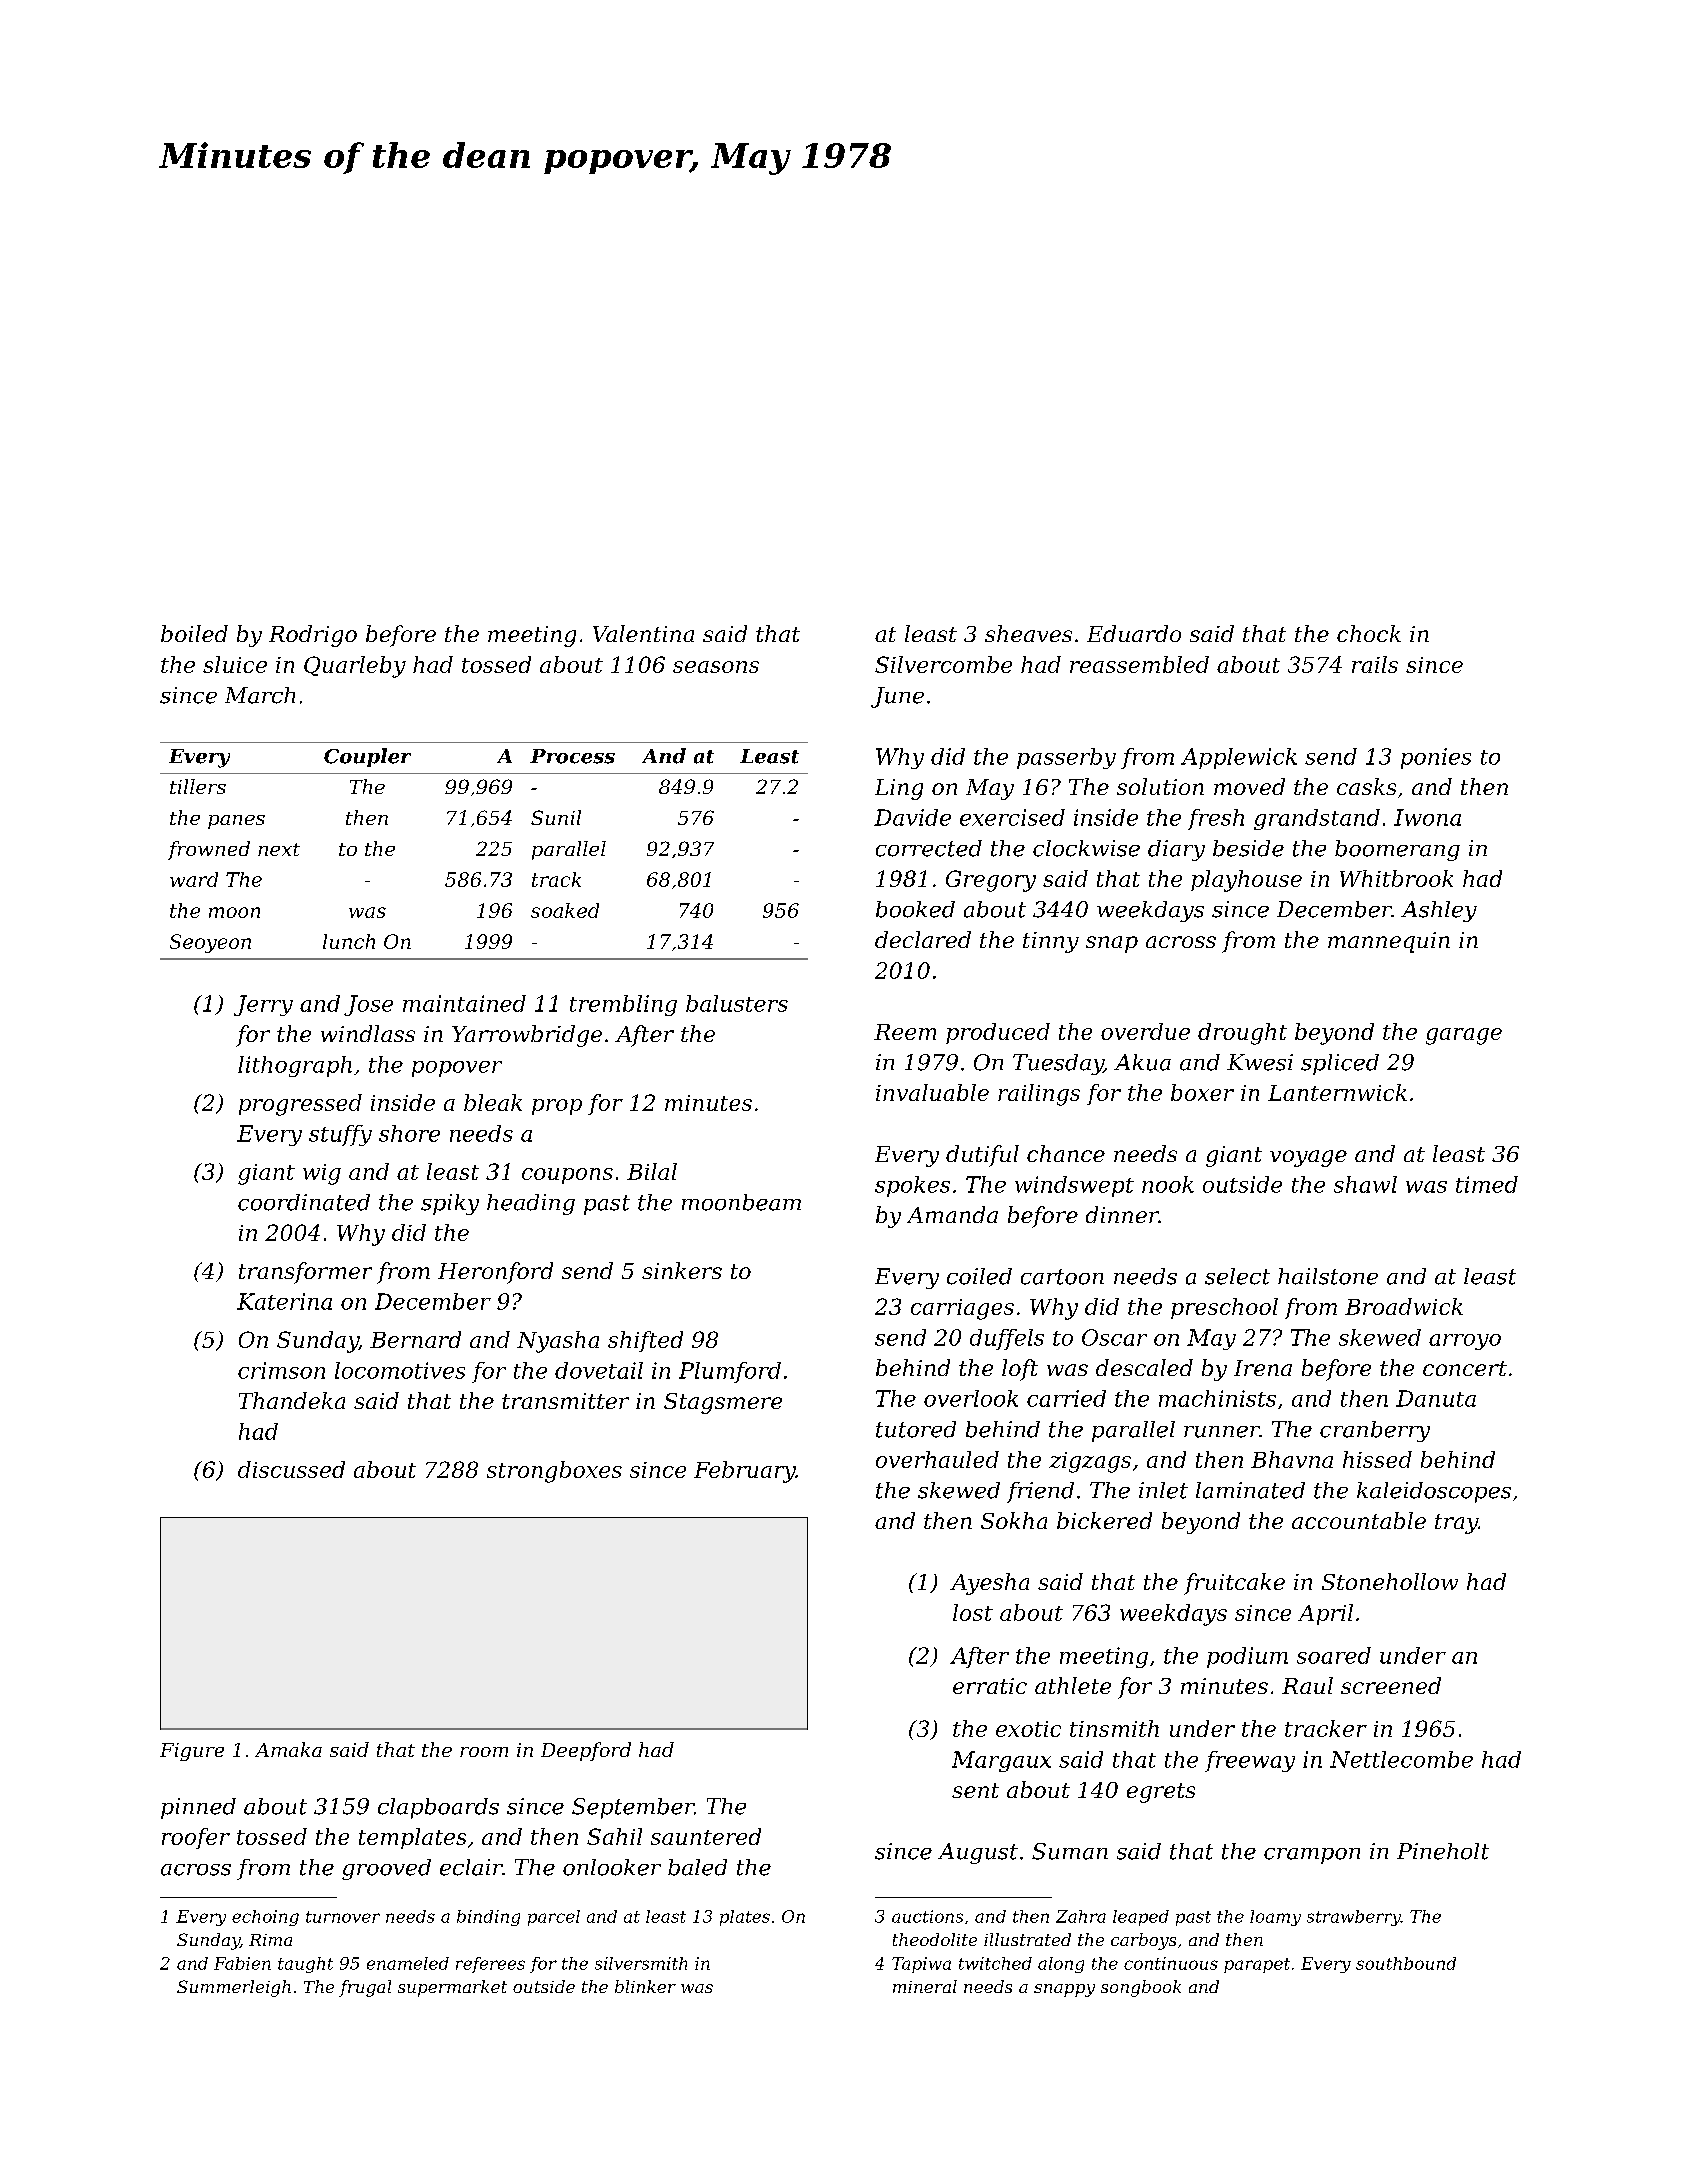  I want to click on chock, so click(1369, 633).
